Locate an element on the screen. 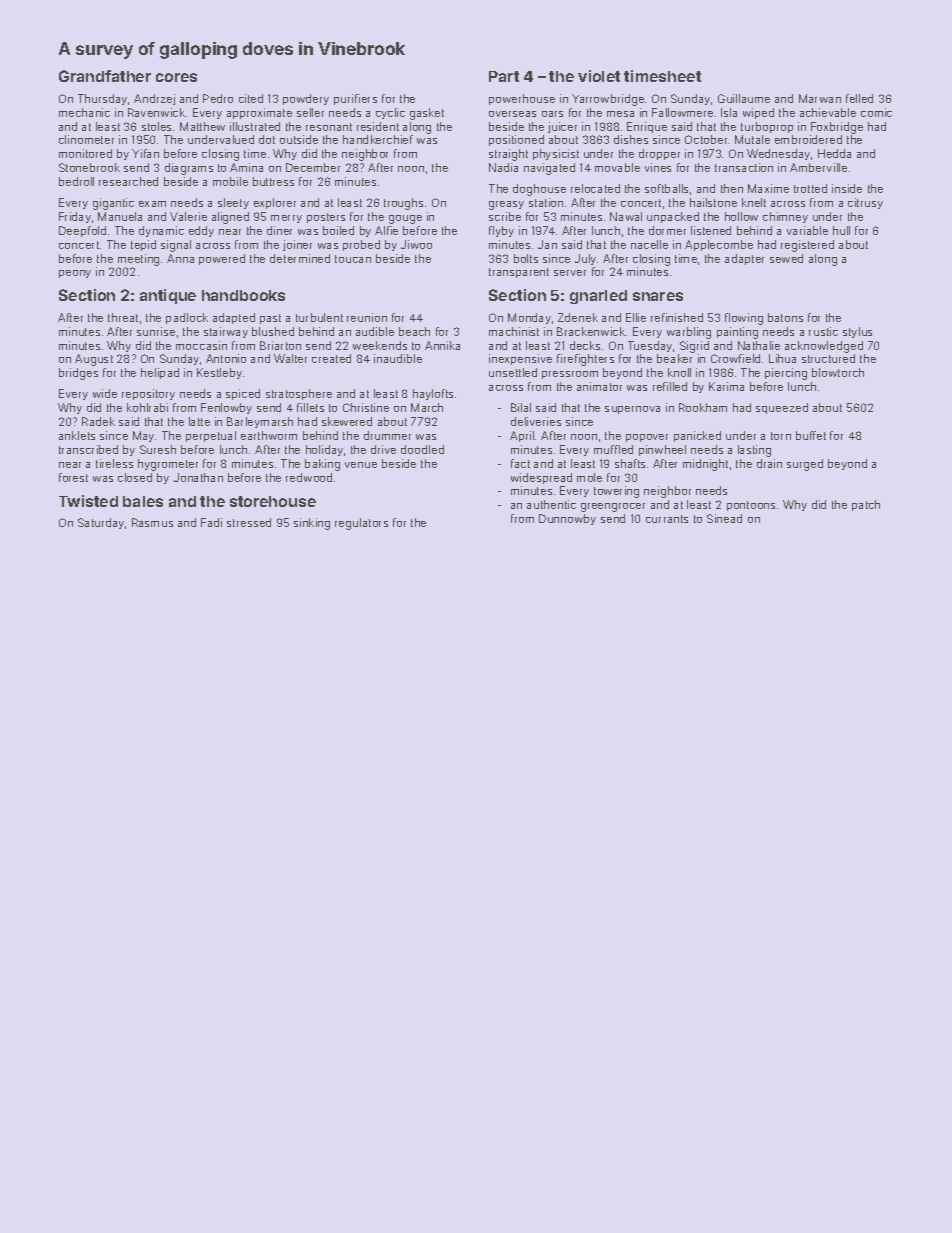 Image resolution: width=952 pixels, height=1233 pixels. stylus is located at coordinates (857, 332).
